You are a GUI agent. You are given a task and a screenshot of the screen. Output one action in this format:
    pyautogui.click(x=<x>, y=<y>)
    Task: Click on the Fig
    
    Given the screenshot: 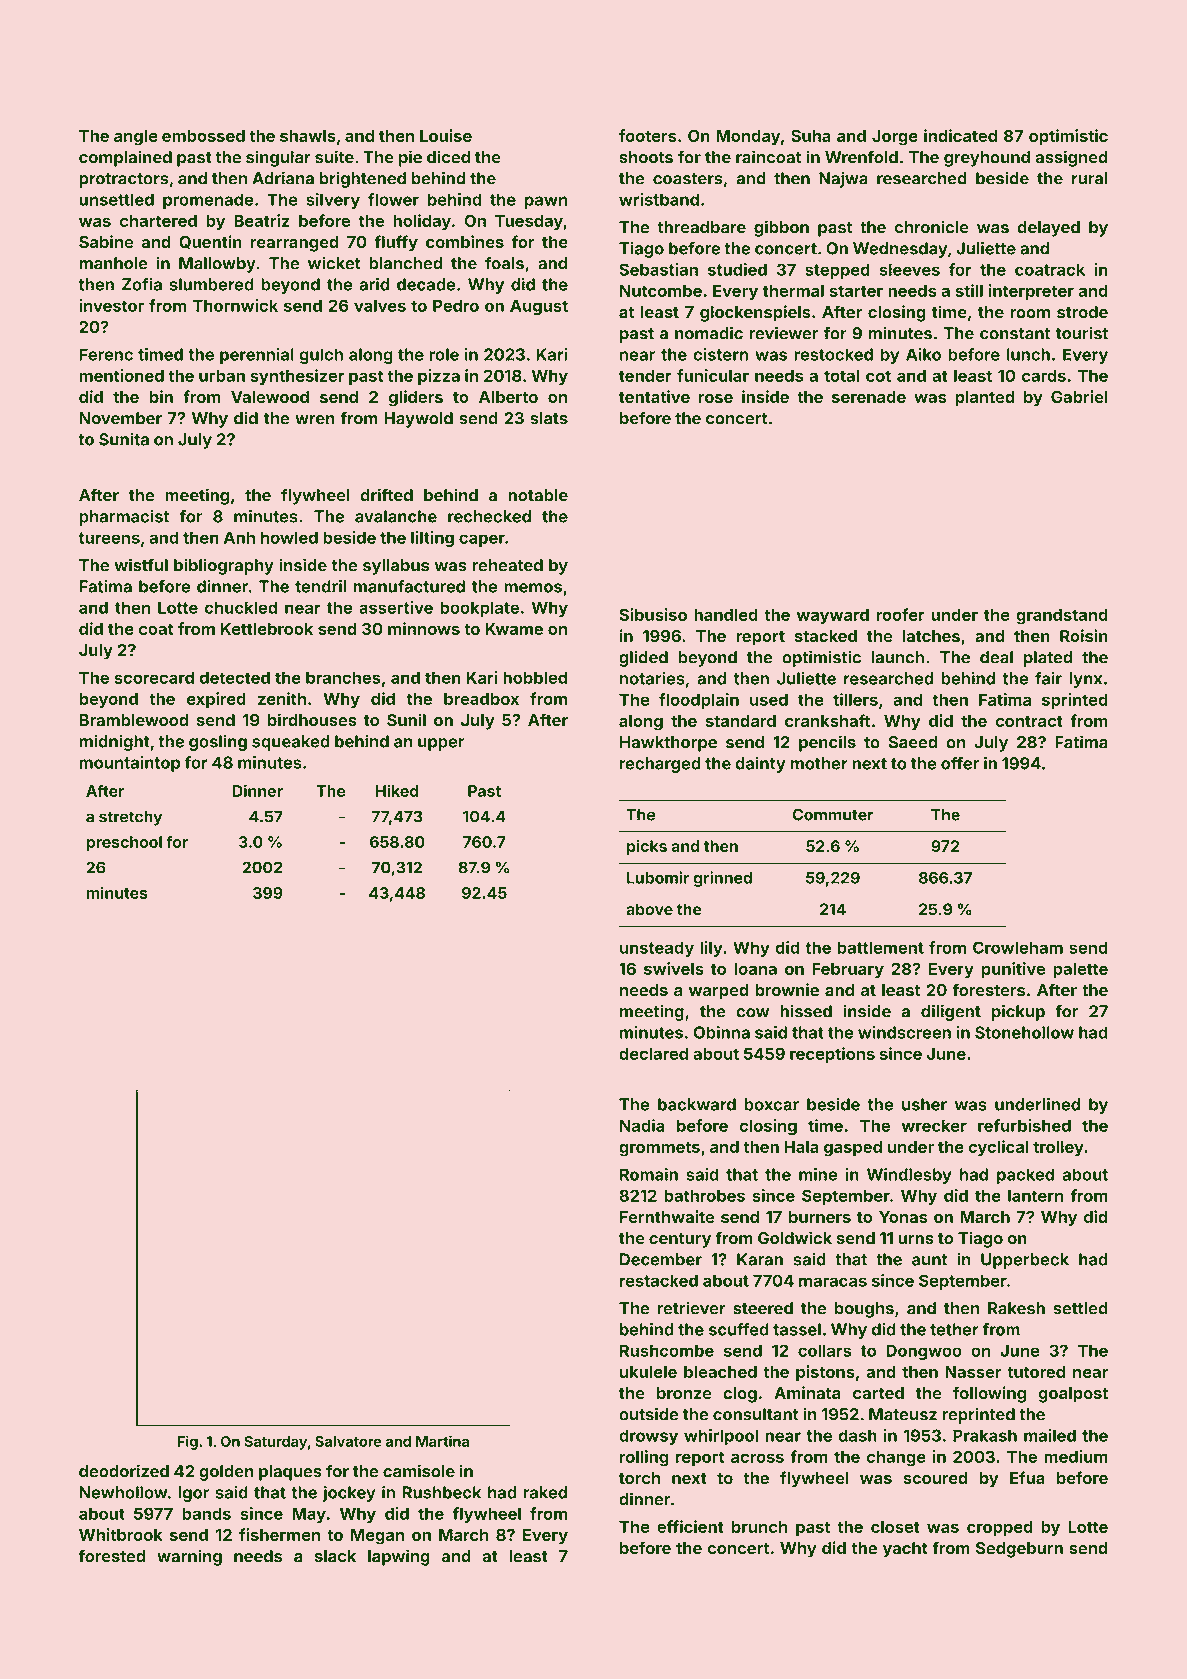 What is the action you would take?
    pyautogui.click(x=188, y=1442)
